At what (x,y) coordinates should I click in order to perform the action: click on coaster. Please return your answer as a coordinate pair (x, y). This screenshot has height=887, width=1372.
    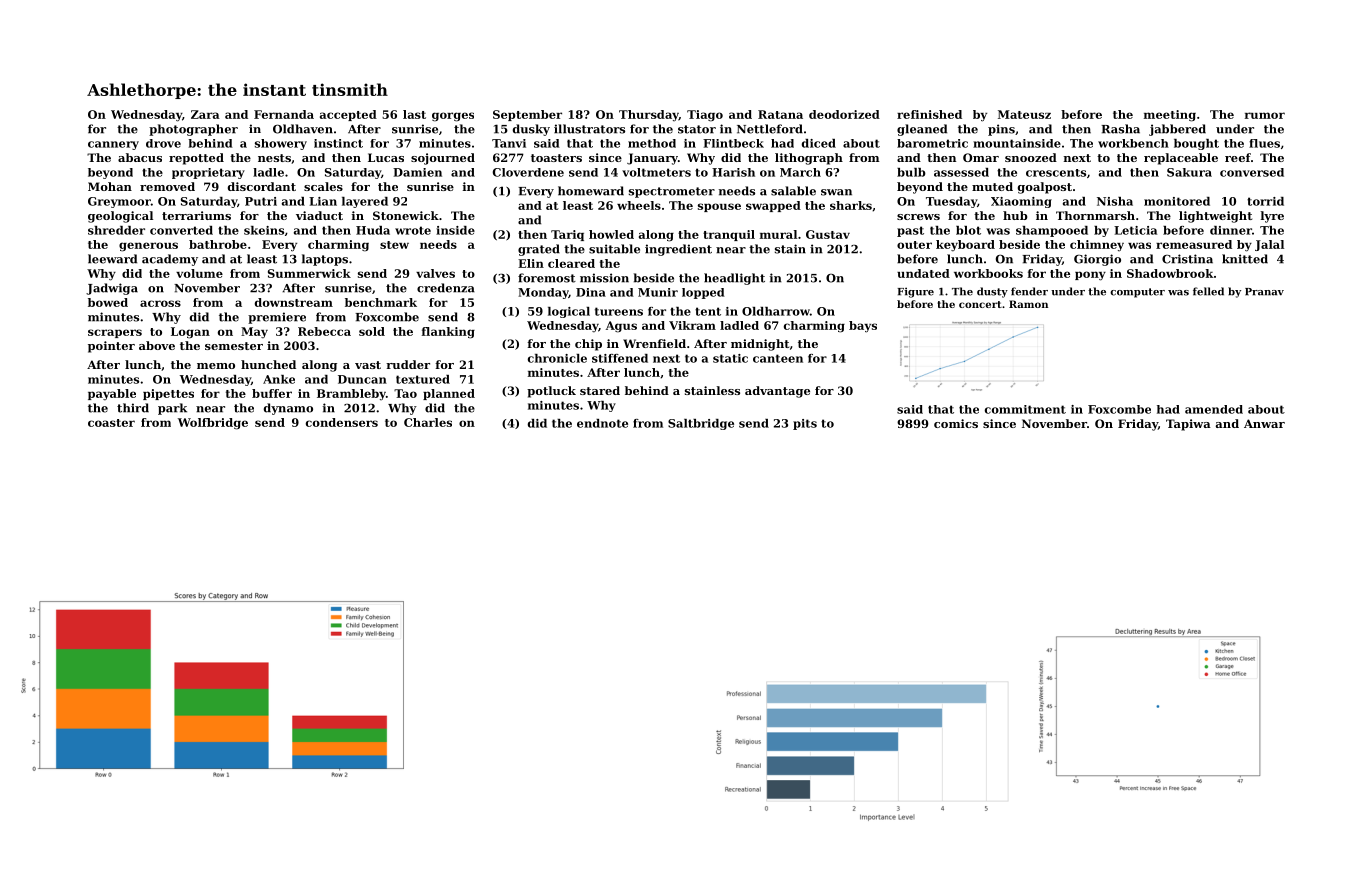
    Looking at the image, I should click on (111, 423).
